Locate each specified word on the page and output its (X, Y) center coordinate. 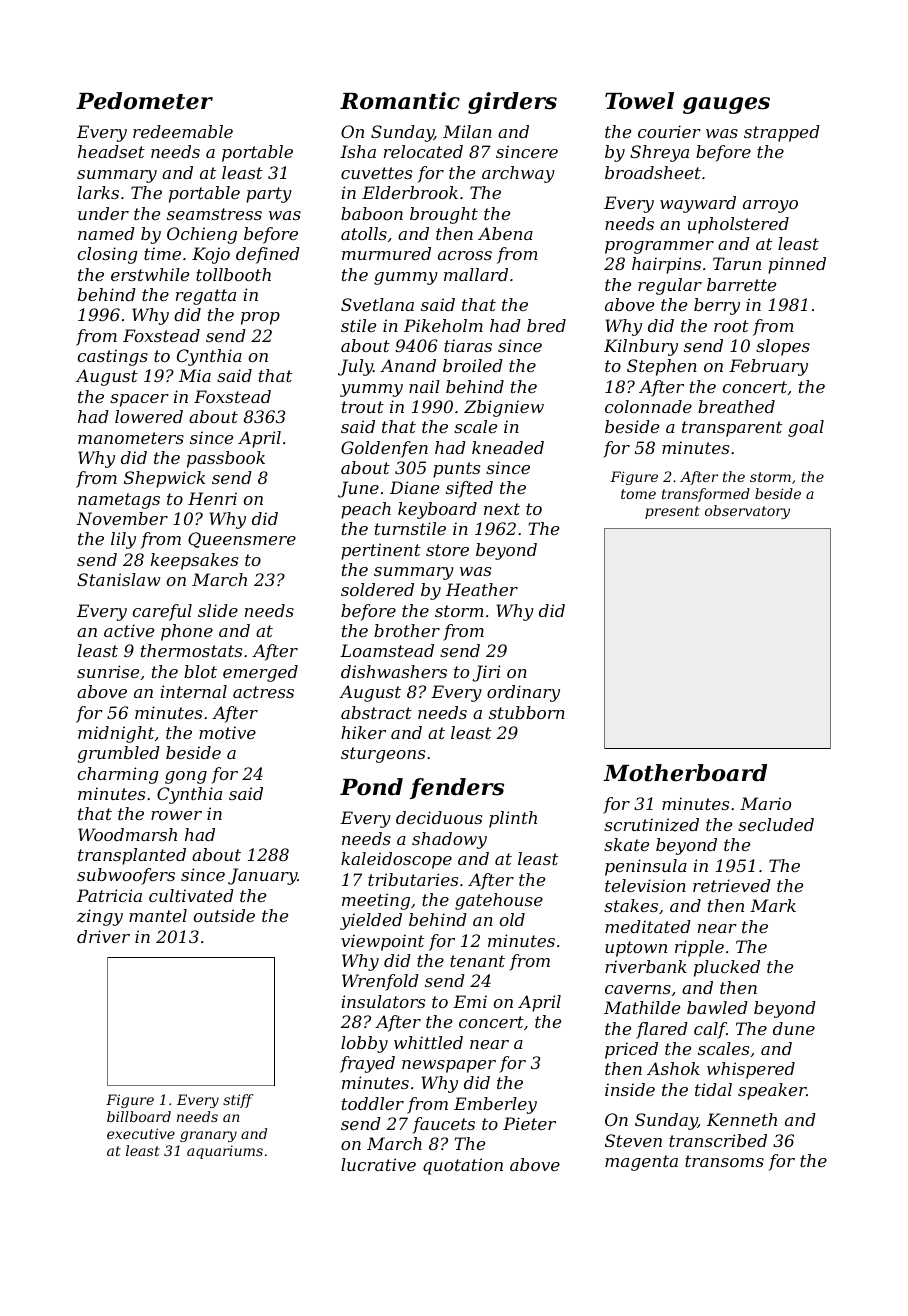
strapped (782, 133)
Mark (773, 905)
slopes (783, 347)
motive (227, 732)
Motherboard (685, 773)
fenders (457, 788)
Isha (358, 151)
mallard (476, 274)
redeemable (183, 131)
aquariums (225, 1152)
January (262, 876)
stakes (631, 905)
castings (113, 357)
